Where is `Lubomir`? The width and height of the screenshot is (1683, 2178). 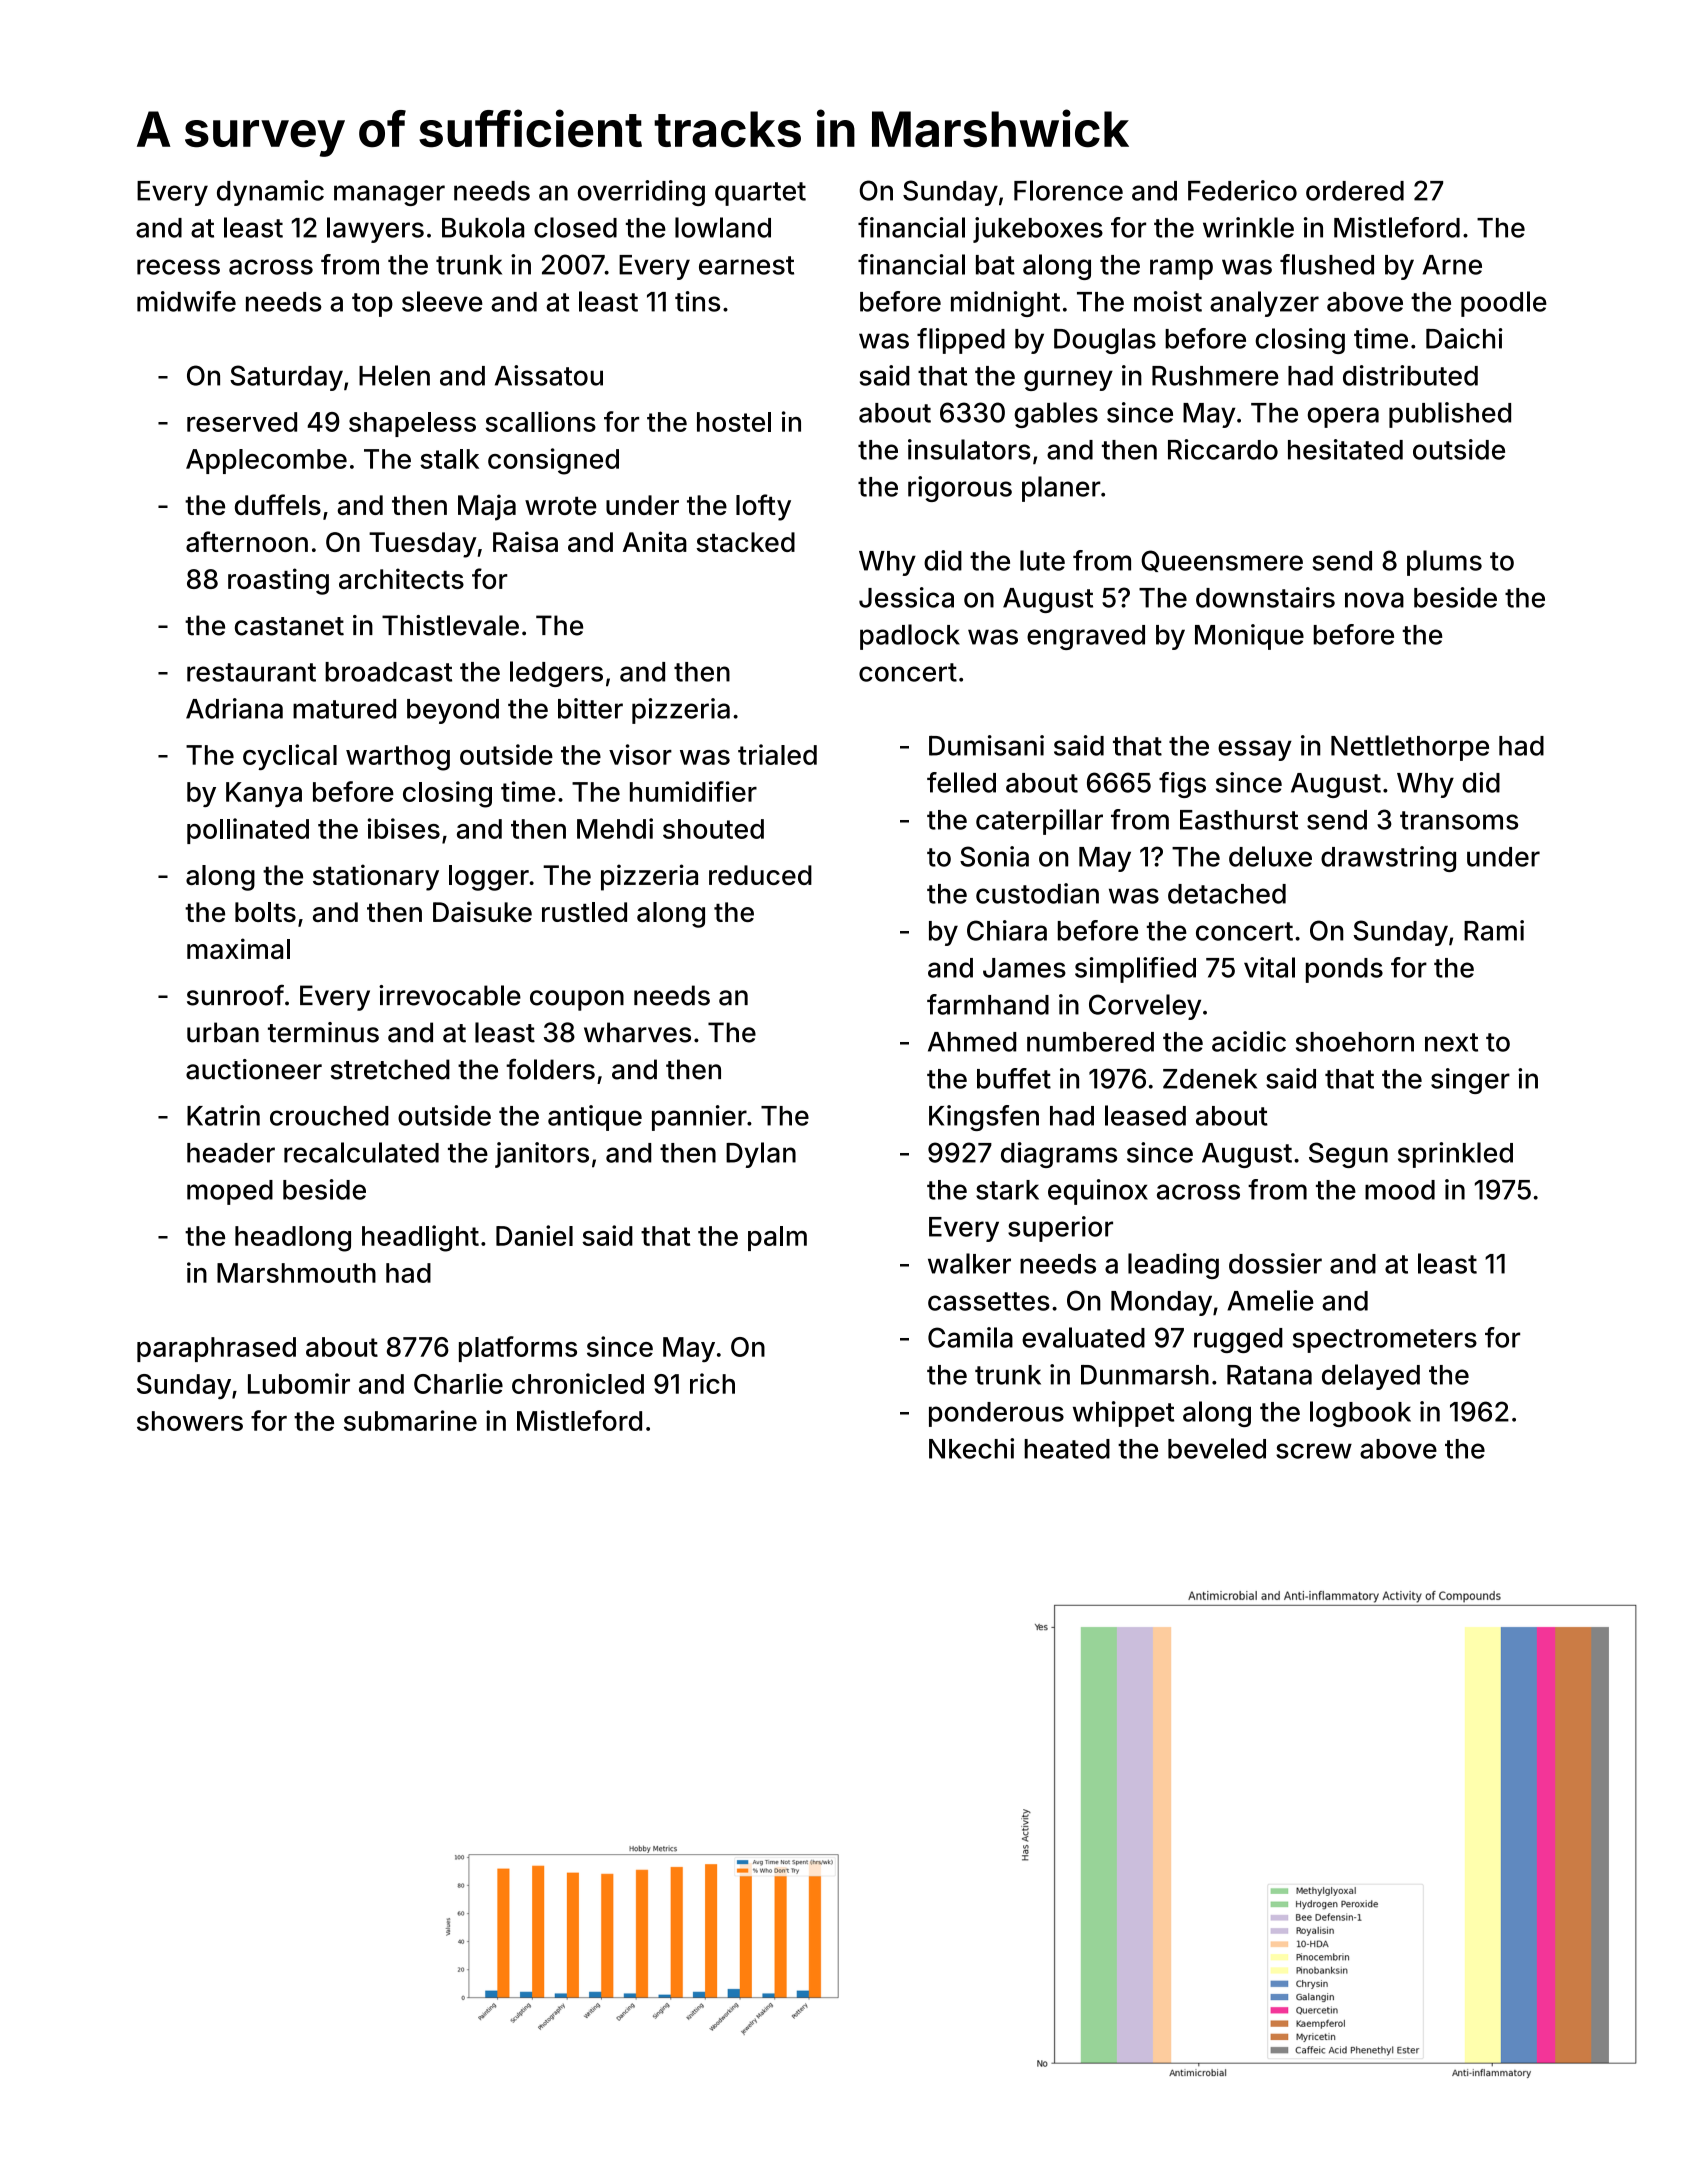
Lubomir is located at coordinates (299, 1383).
